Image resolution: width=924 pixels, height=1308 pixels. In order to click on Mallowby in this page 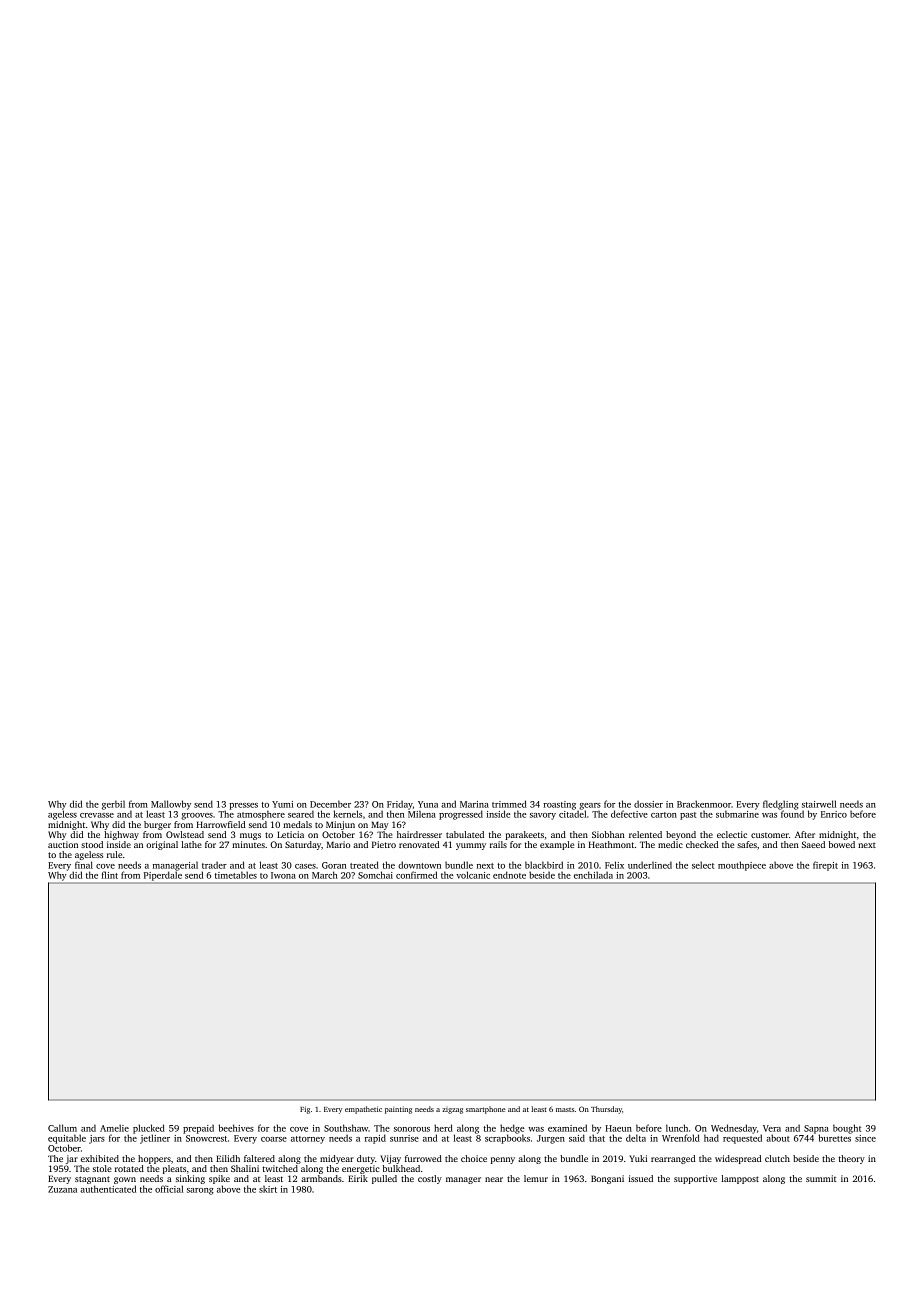, I will do `click(171, 805)`.
